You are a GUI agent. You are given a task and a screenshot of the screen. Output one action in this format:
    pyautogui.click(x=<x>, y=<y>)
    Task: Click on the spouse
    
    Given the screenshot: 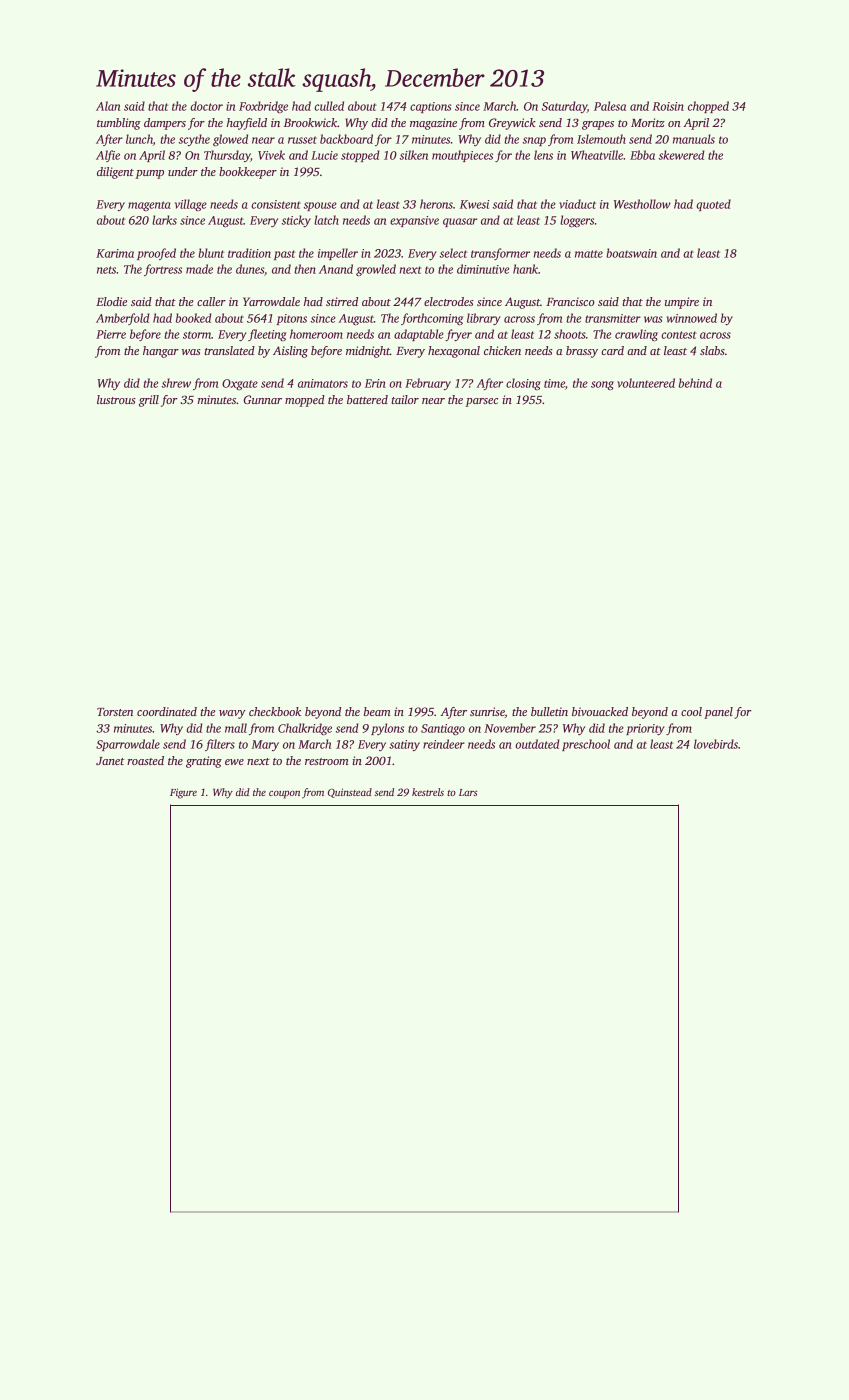 What is the action you would take?
    pyautogui.click(x=320, y=206)
